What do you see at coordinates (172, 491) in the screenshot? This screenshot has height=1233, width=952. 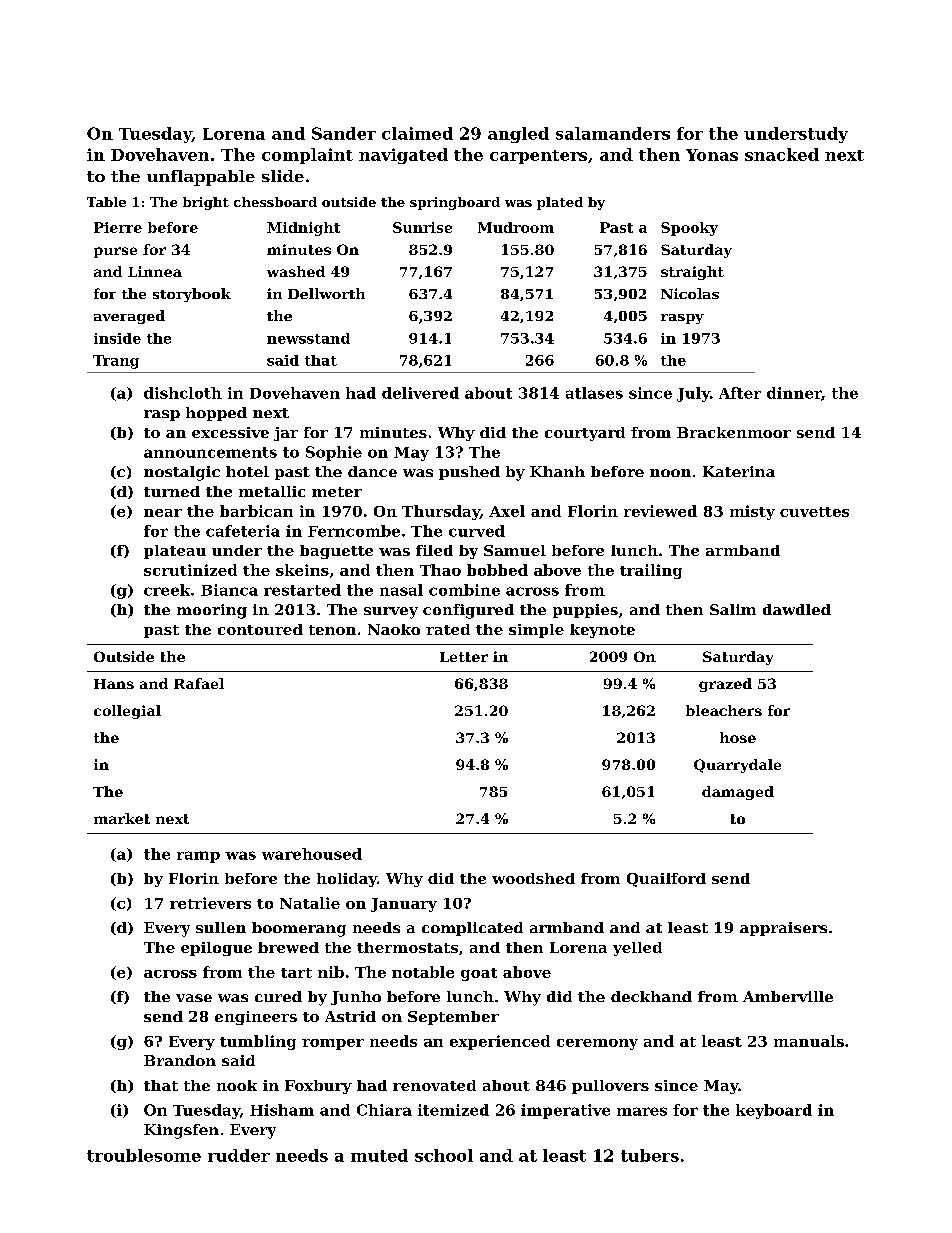 I see `turned` at bounding box center [172, 491].
